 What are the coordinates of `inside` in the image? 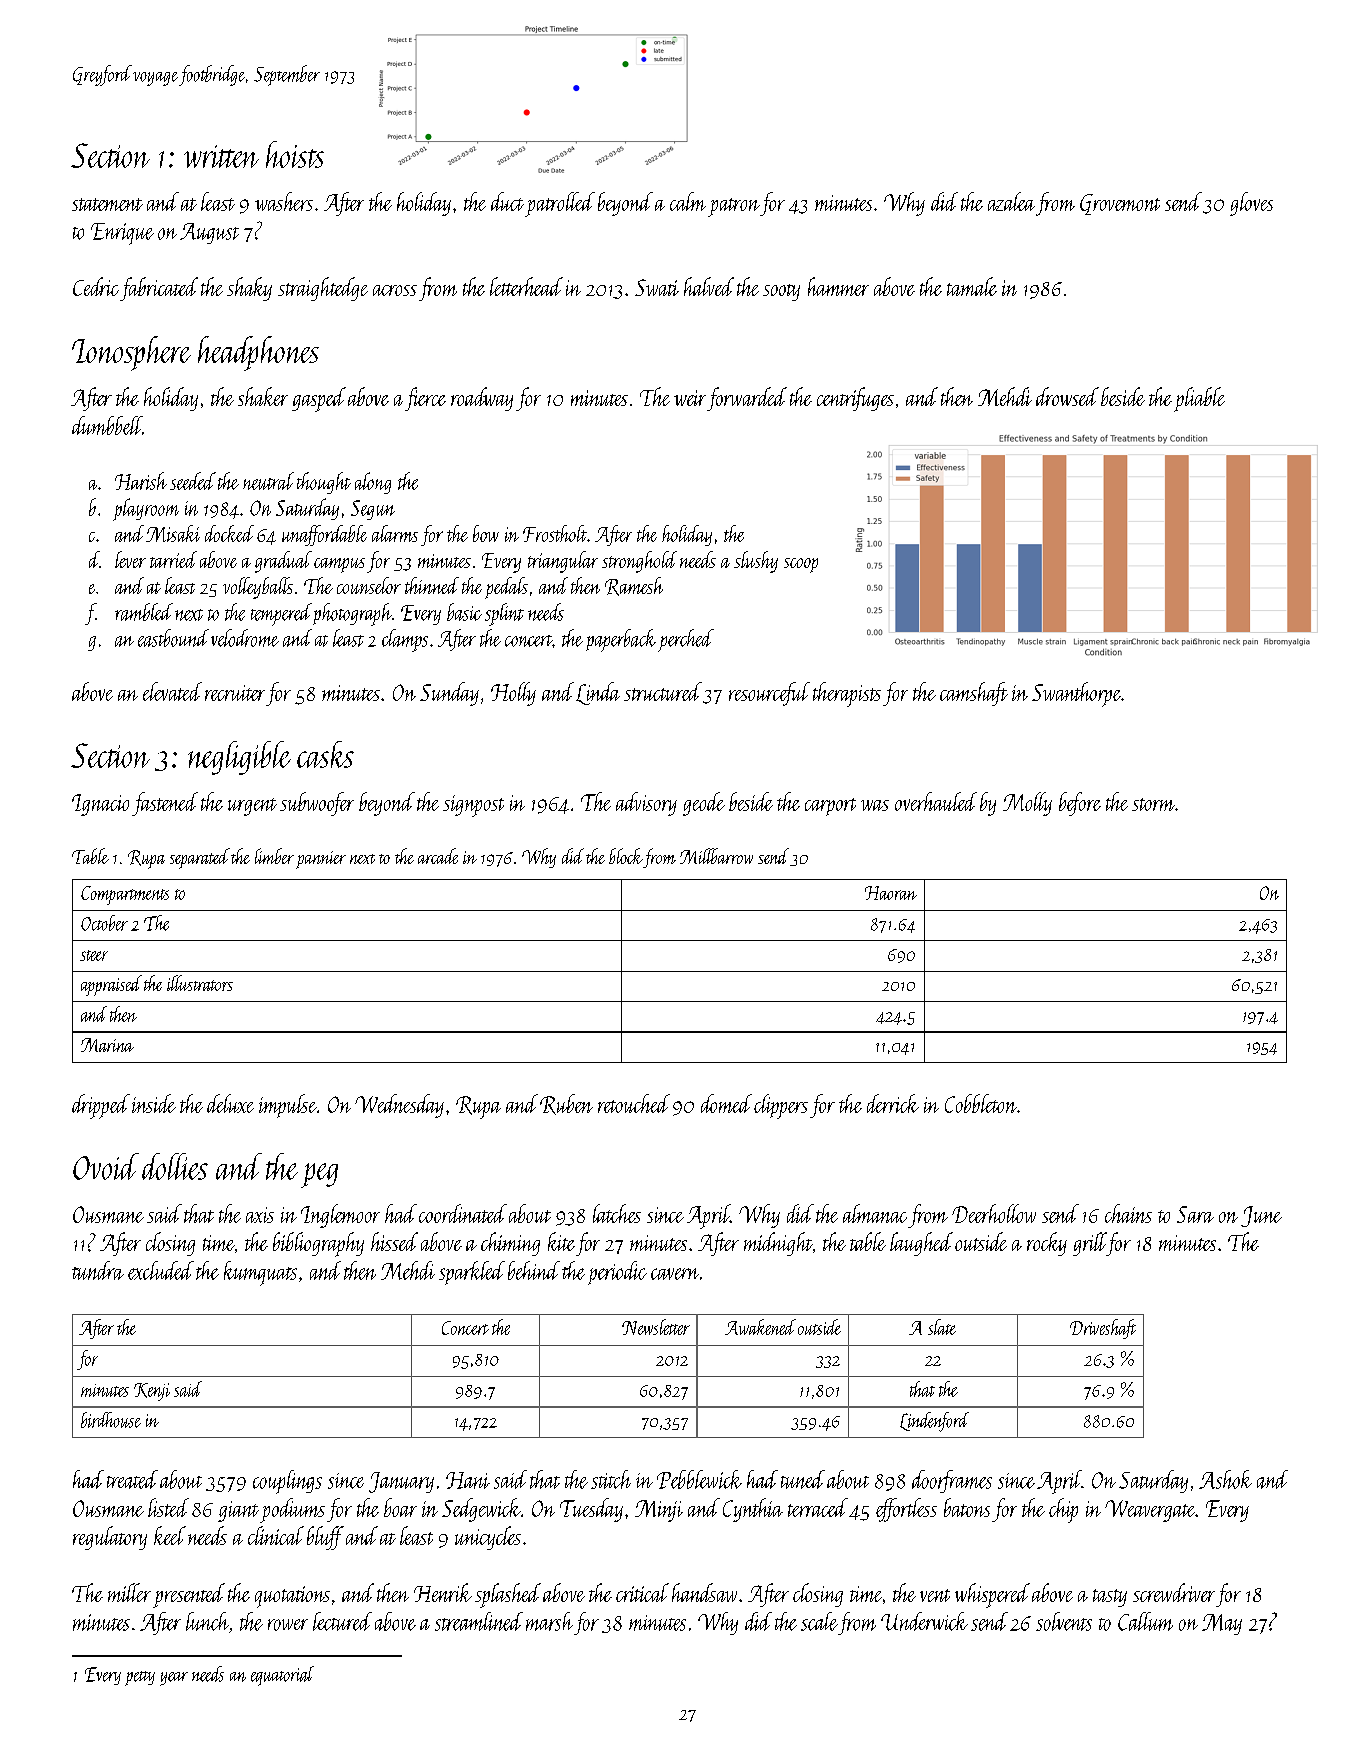 It's located at (154, 1103).
